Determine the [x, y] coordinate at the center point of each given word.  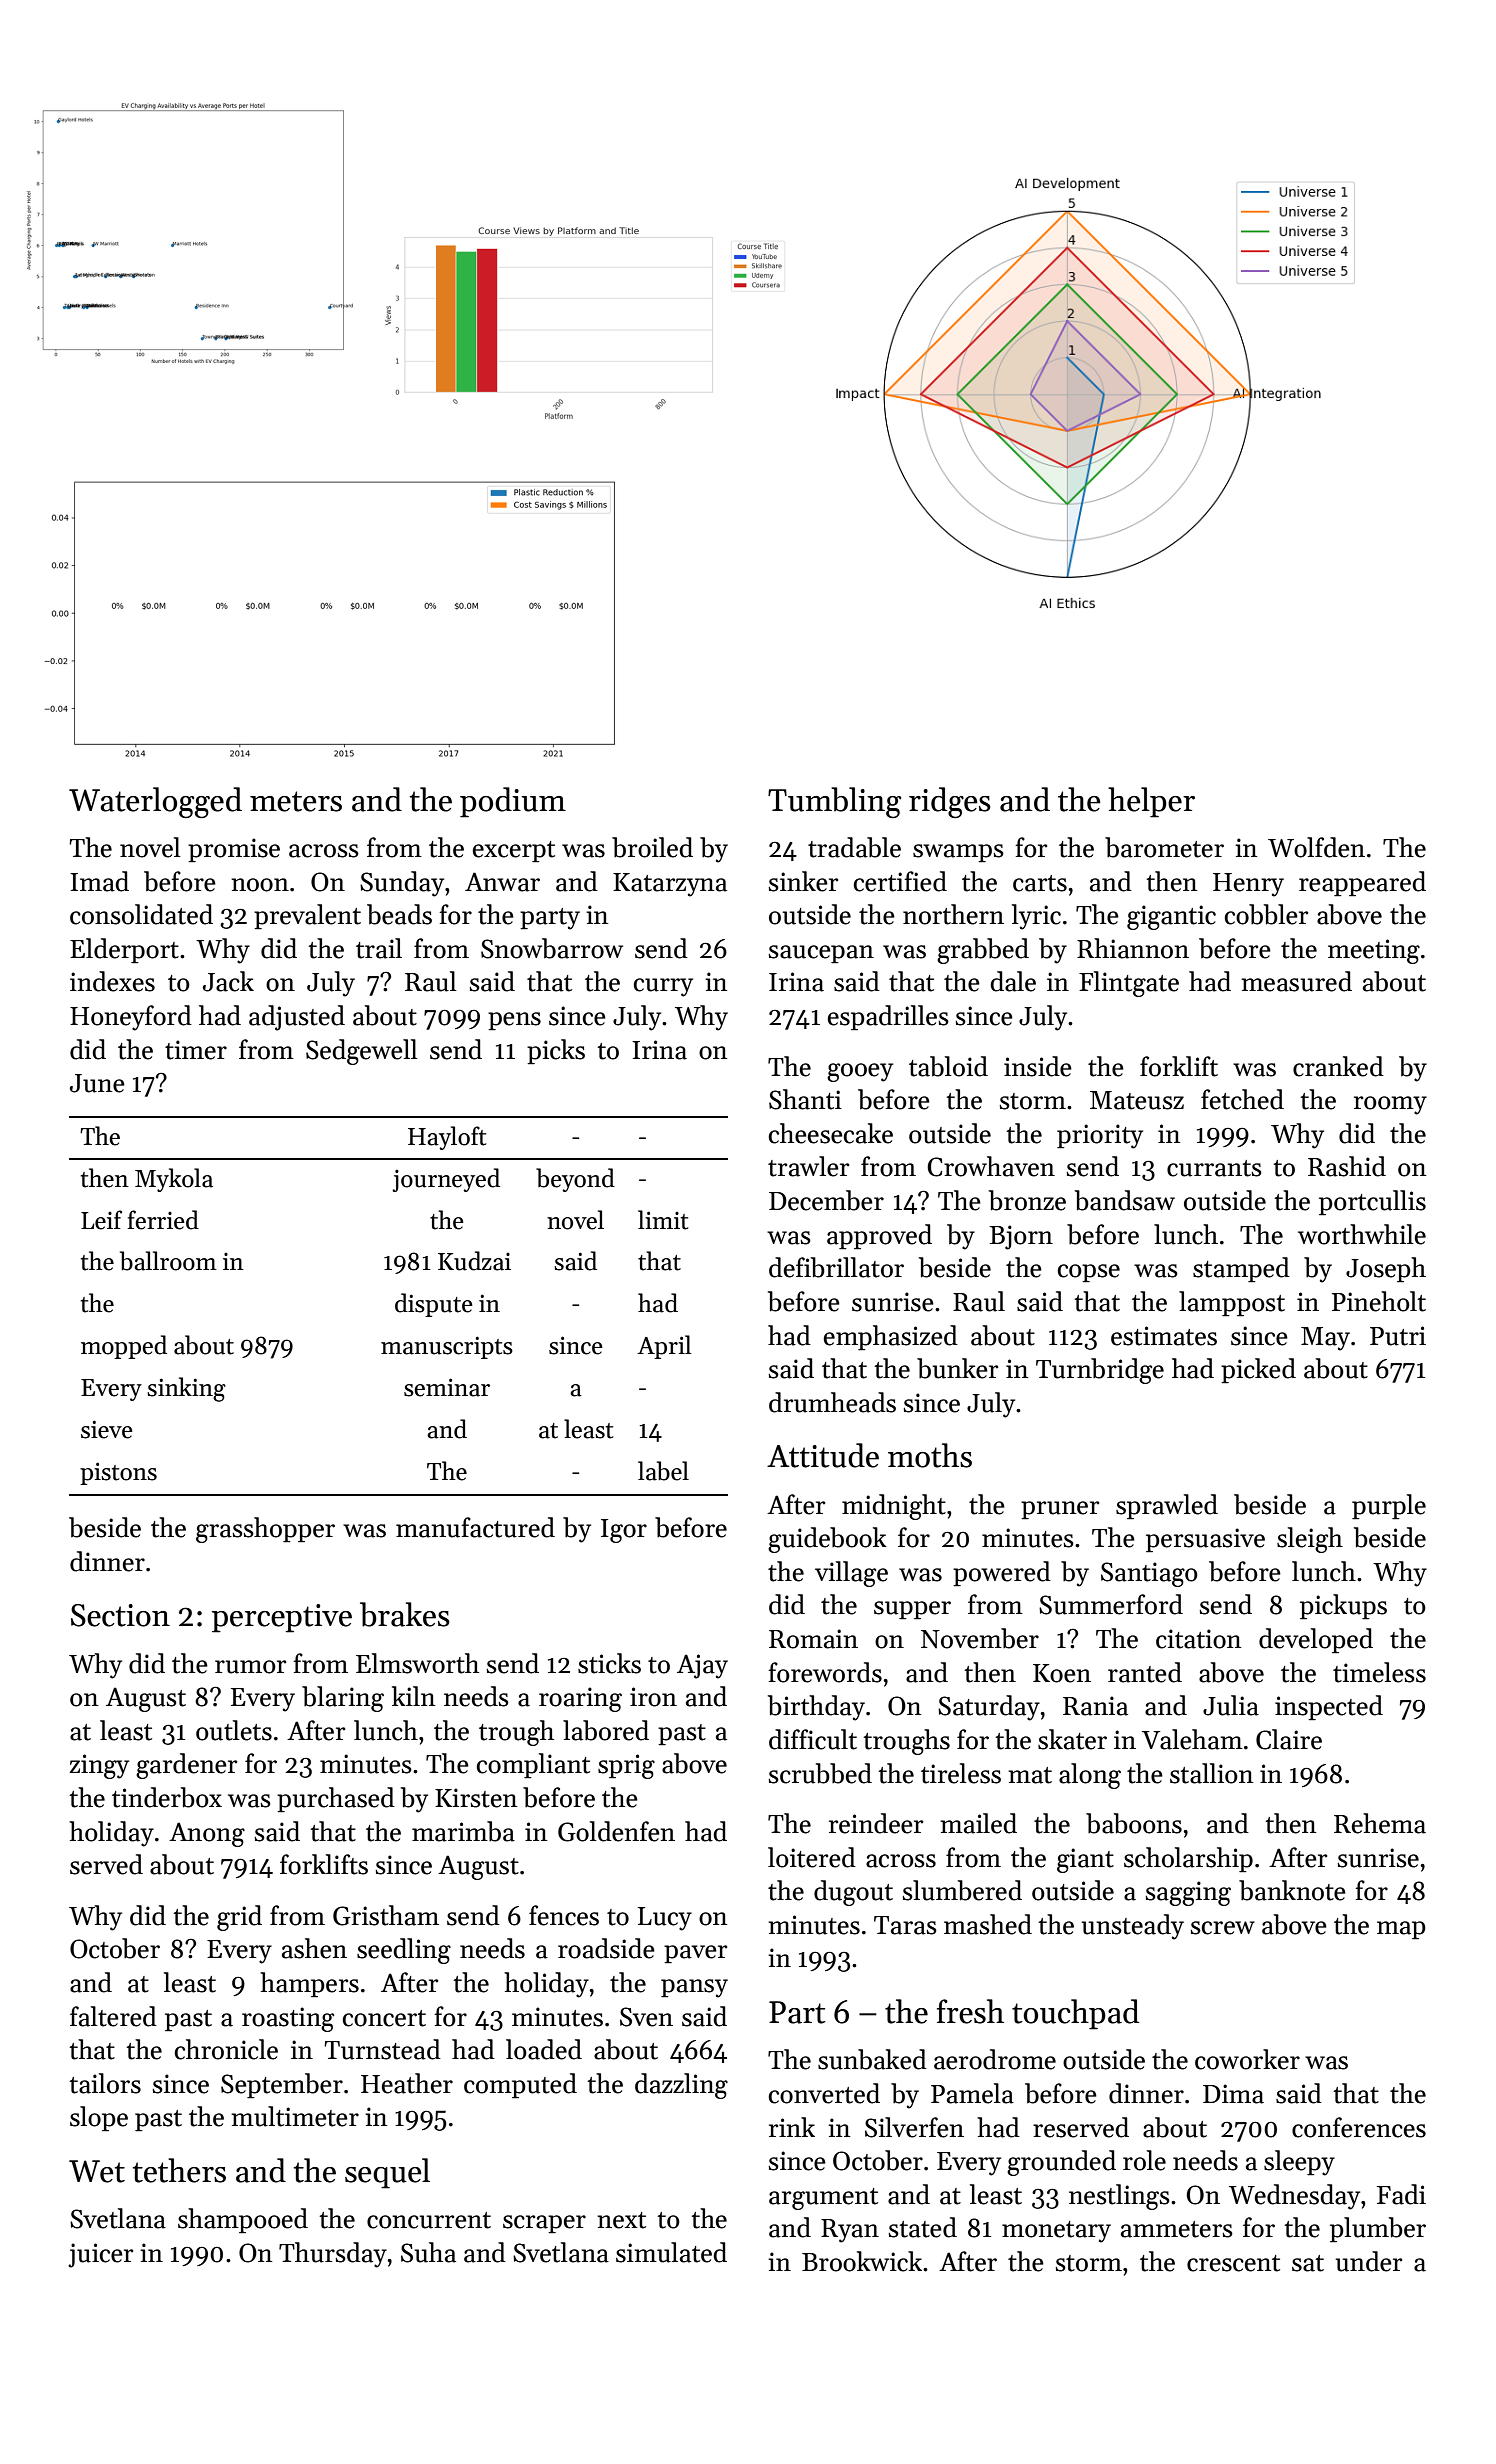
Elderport [124, 951]
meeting [1374, 951]
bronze [1027, 1200]
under [1368, 2261]
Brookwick [862, 2261]
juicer [100, 2255]
